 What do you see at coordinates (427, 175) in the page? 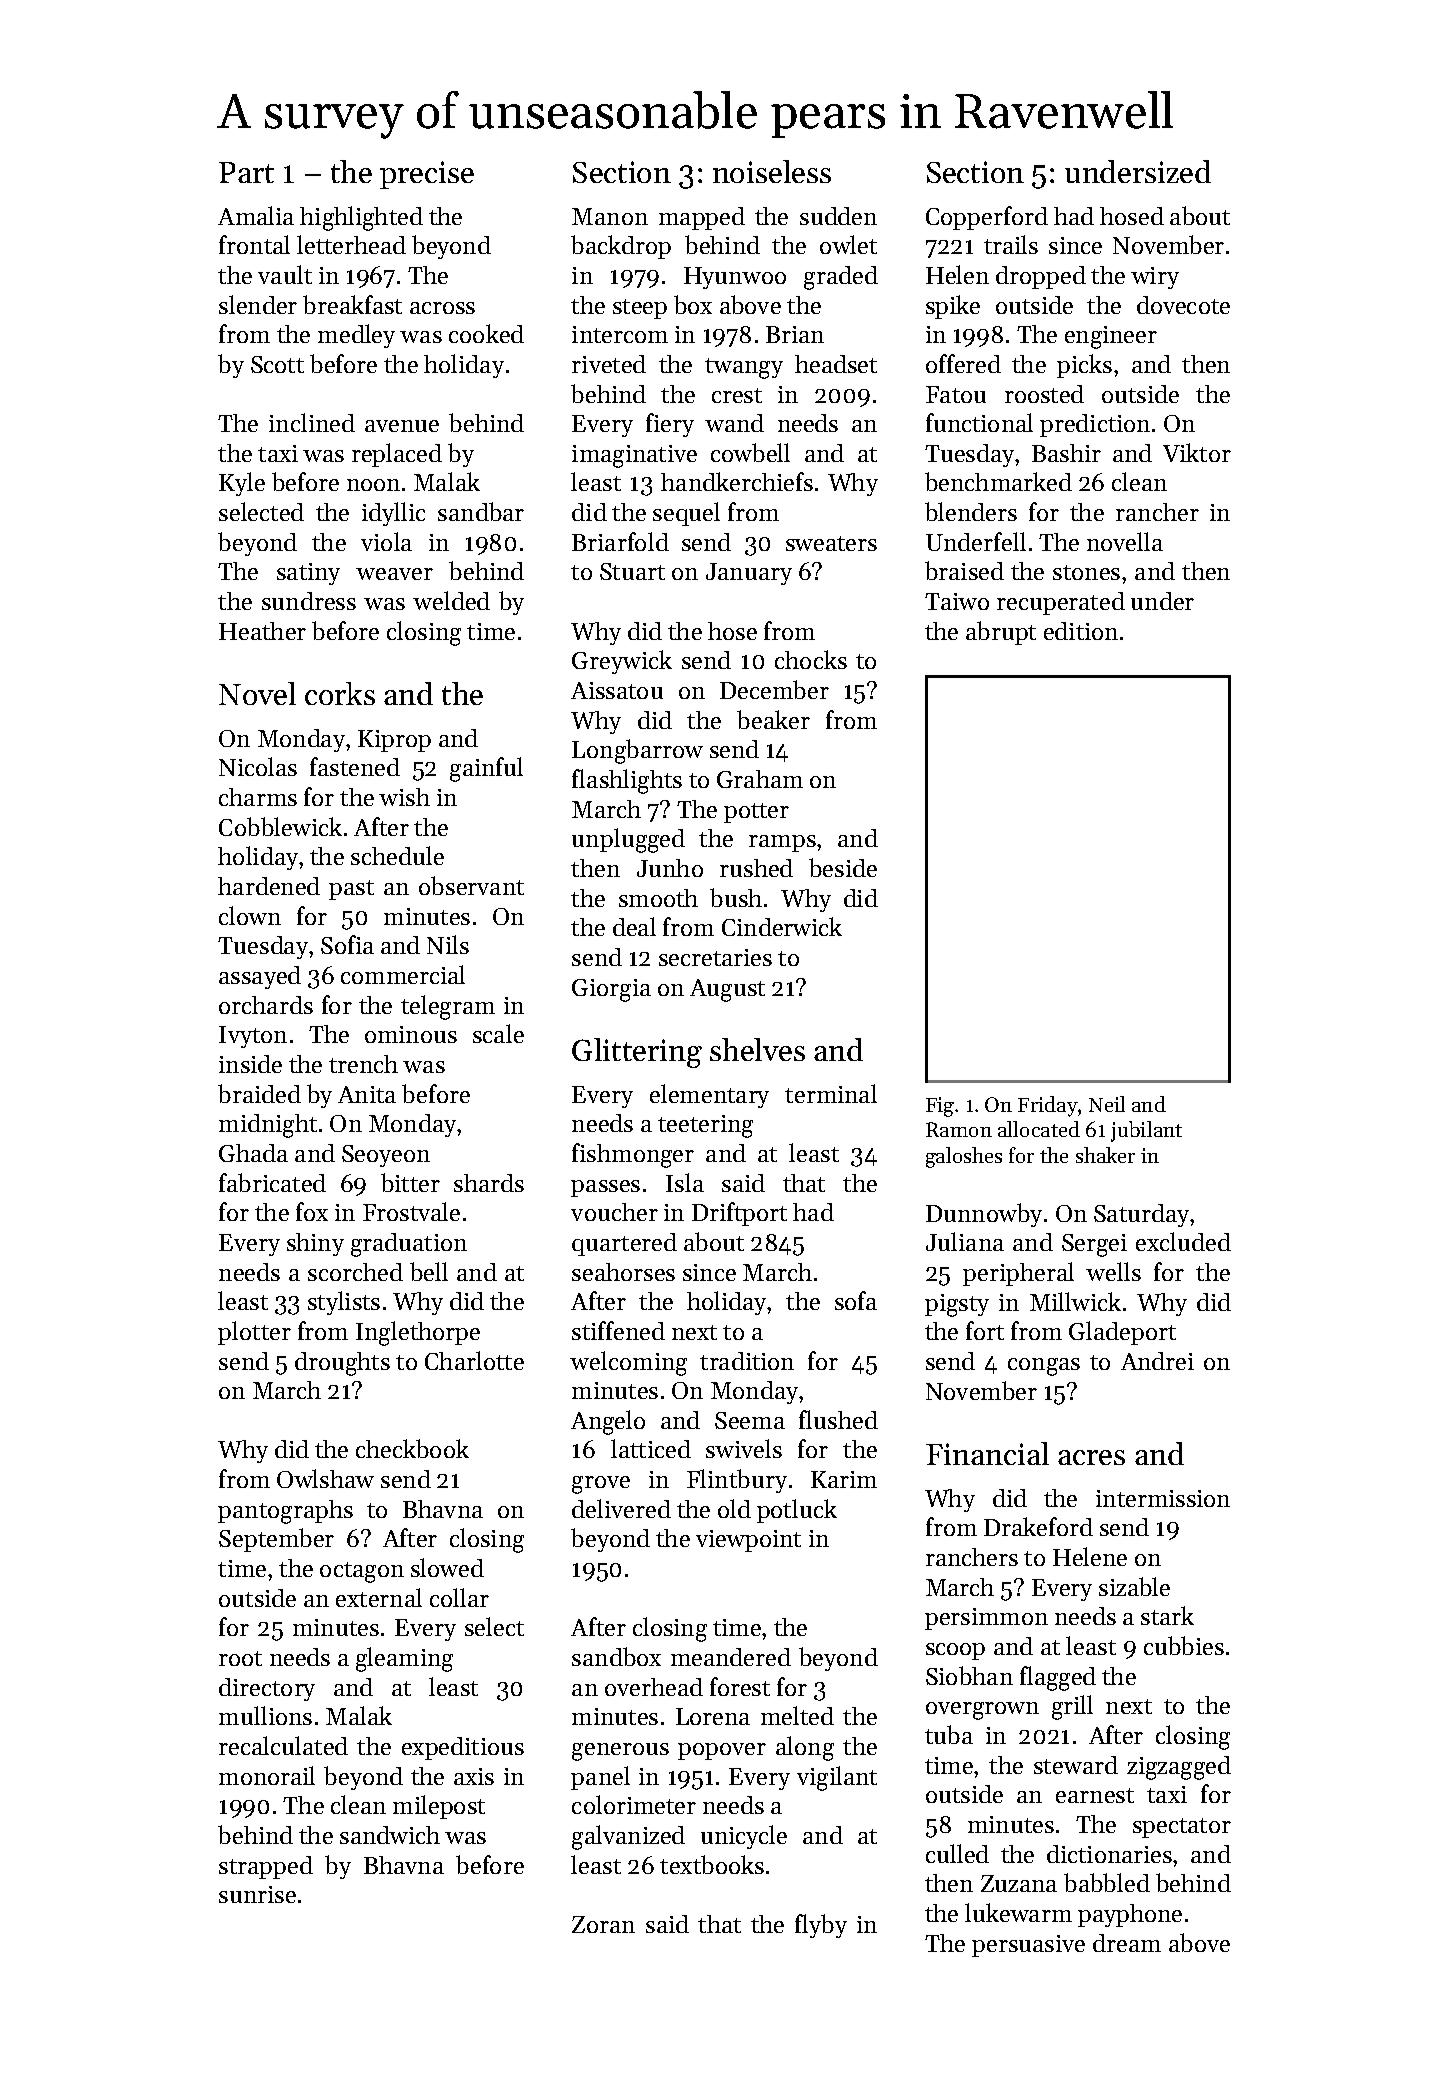
I see `precise` at bounding box center [427, 175].
